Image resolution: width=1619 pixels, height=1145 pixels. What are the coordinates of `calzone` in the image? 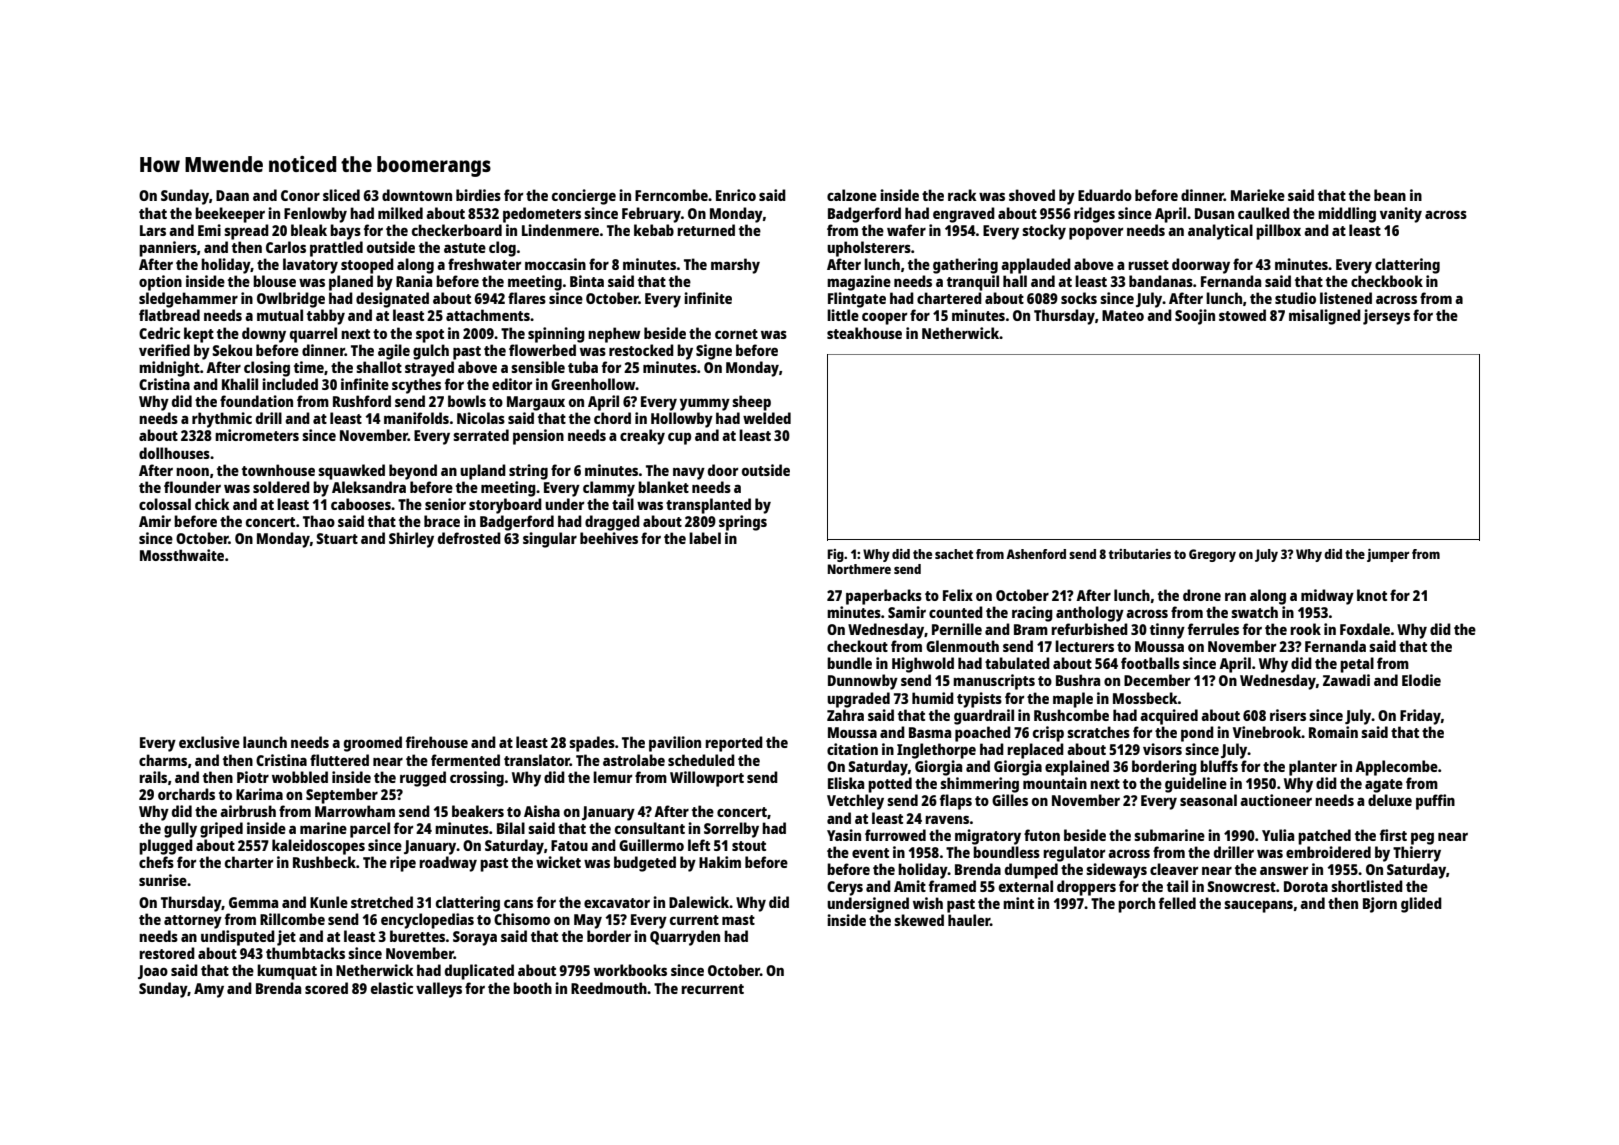 It's located at (852, 195).
